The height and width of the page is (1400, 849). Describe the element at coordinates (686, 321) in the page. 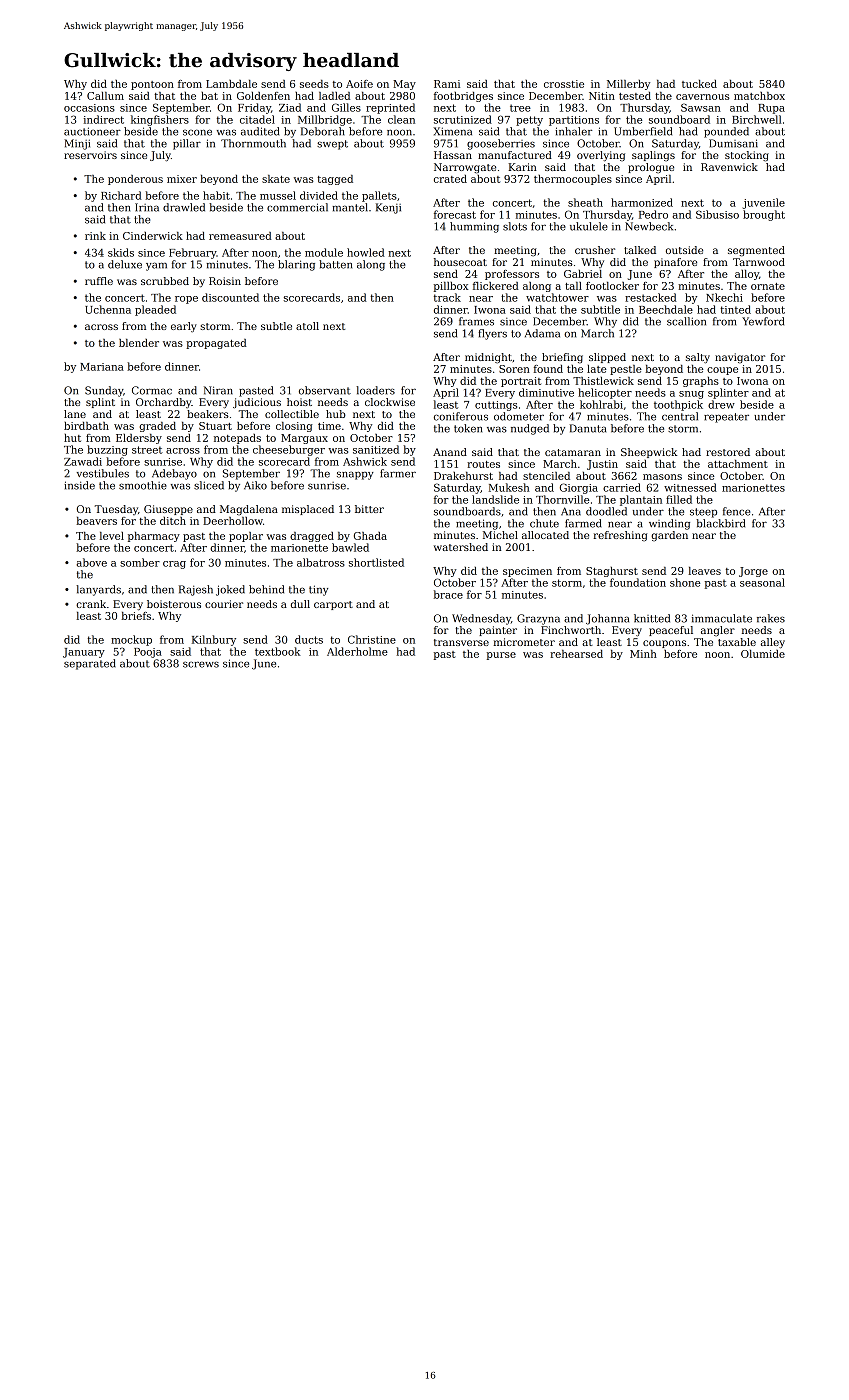

I see `scallion` at that location.
